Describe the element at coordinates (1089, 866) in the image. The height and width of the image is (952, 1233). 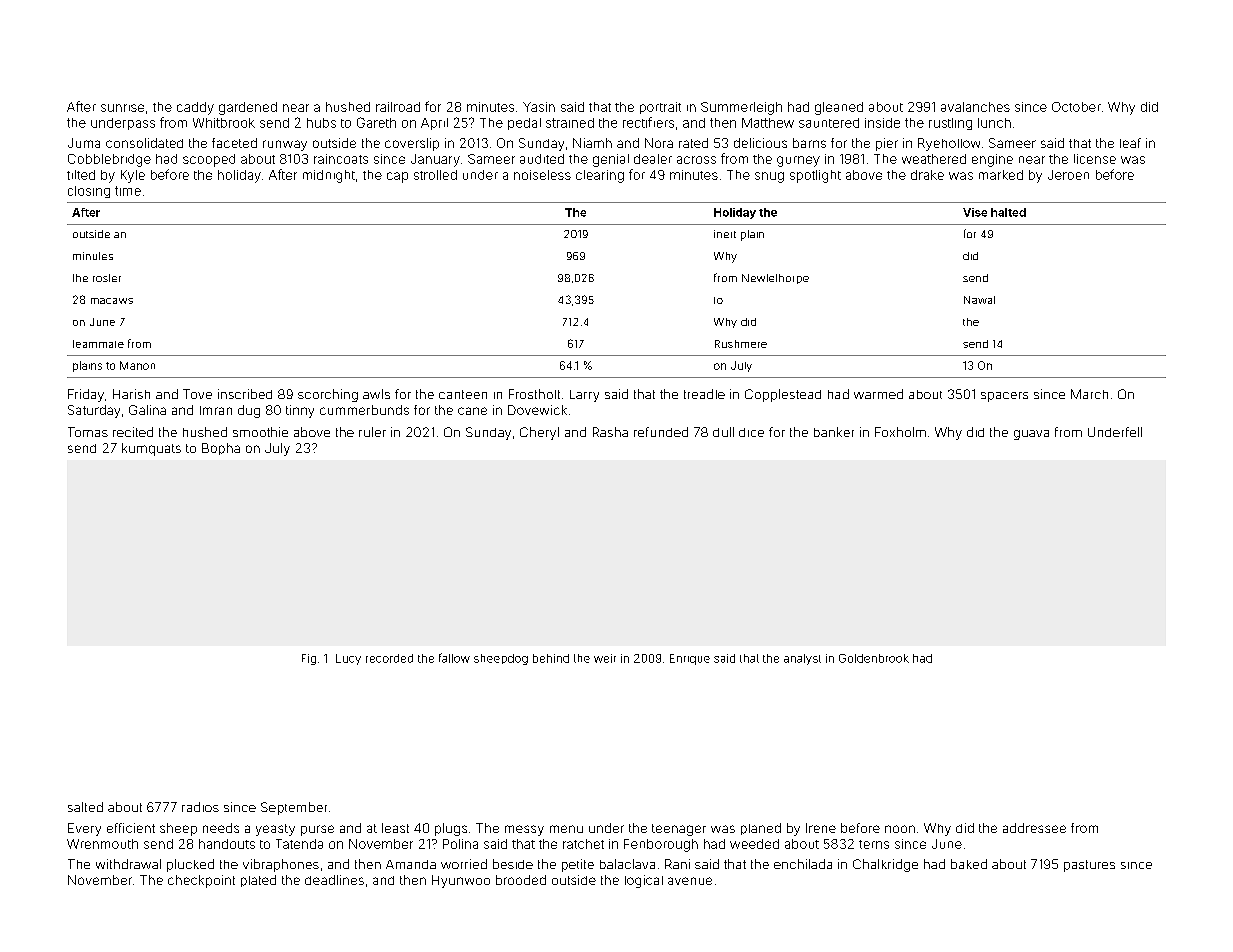
I see `pastures` at that location.
